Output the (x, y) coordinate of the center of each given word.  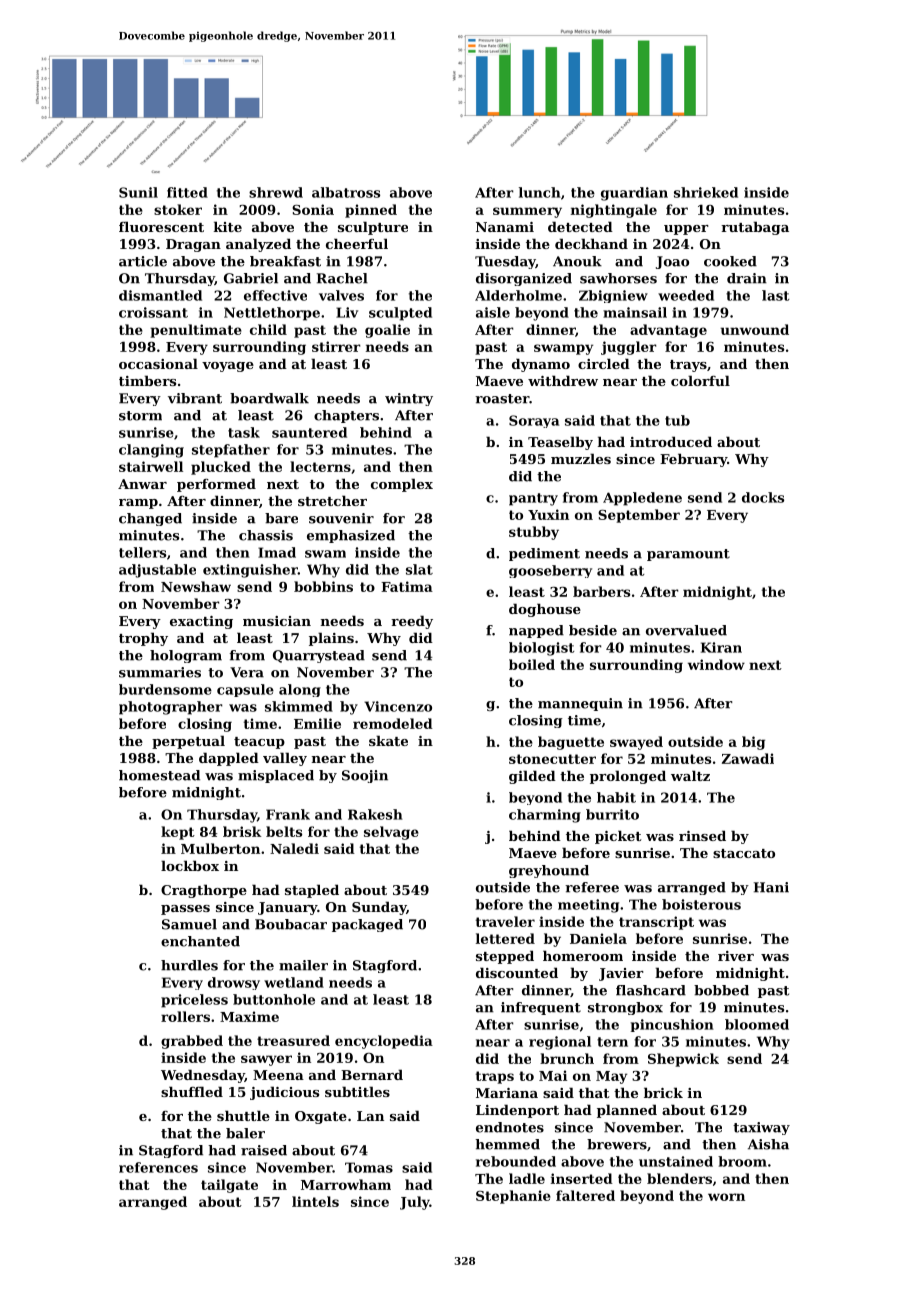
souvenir (341, 518)
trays (688, 366)
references (158, 1167)
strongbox (625, 1008)
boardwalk (269, 398)
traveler (505, 921)
